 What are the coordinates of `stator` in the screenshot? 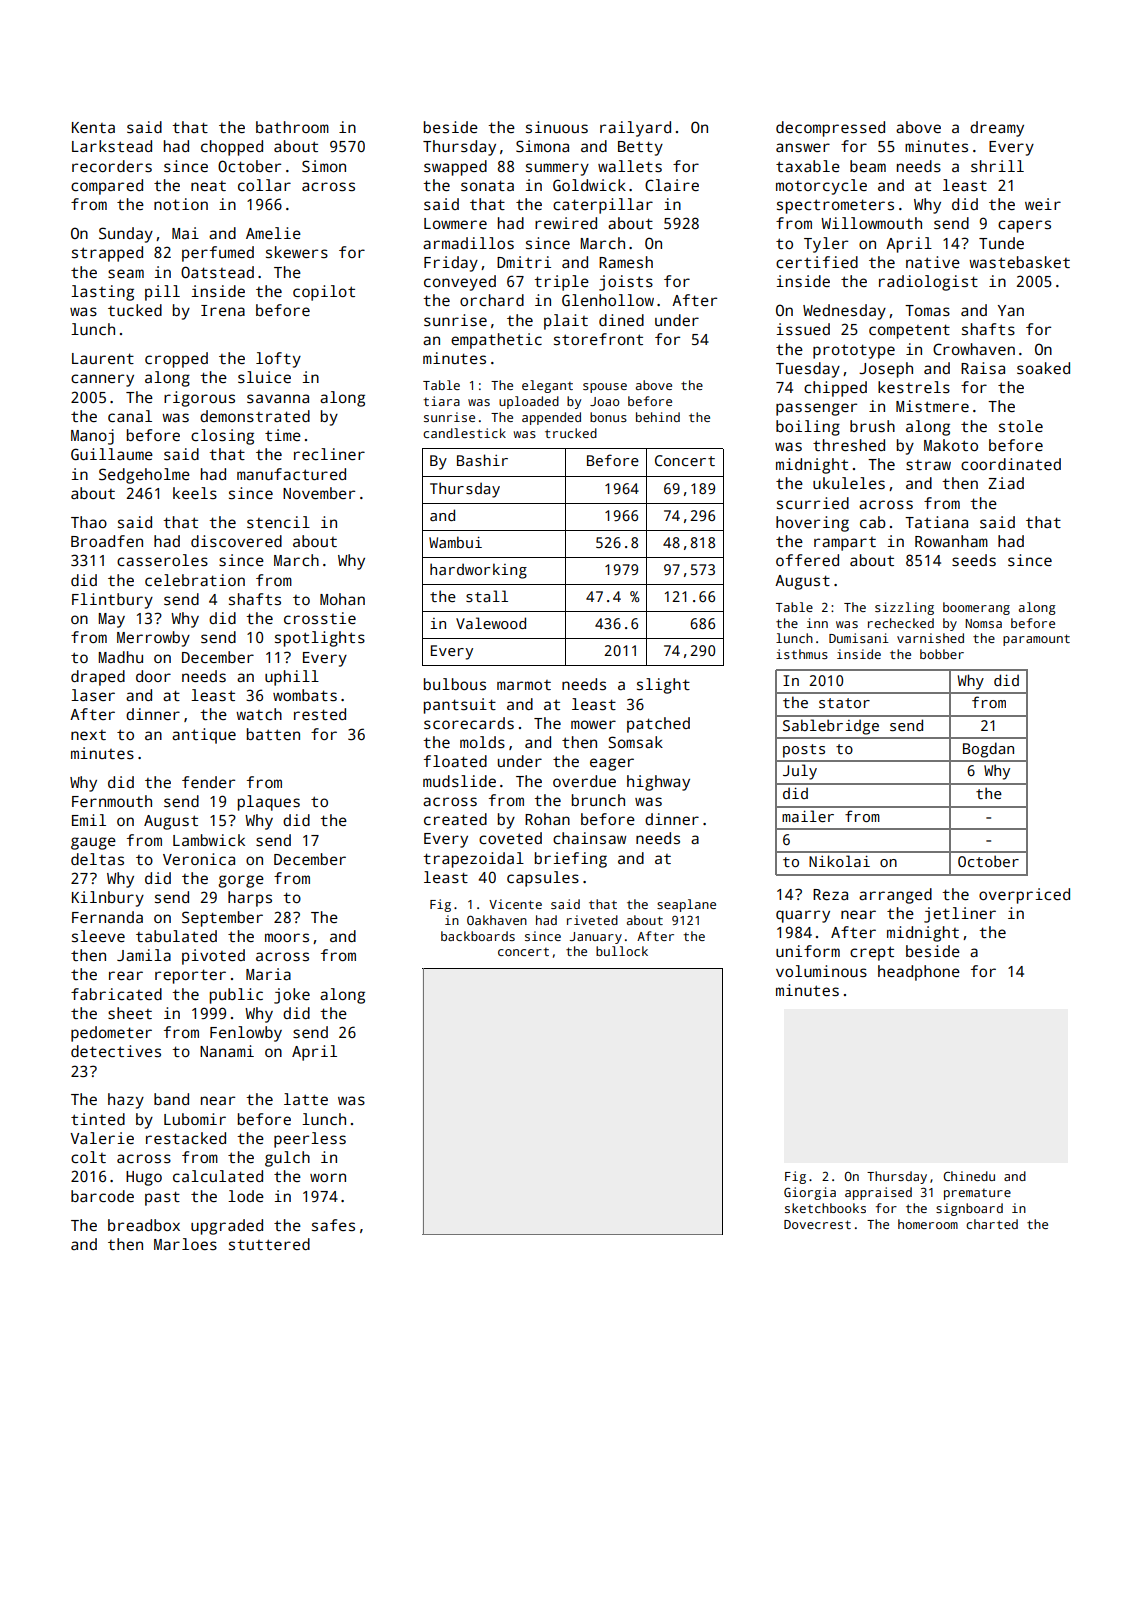 It's located at (844, 703).
